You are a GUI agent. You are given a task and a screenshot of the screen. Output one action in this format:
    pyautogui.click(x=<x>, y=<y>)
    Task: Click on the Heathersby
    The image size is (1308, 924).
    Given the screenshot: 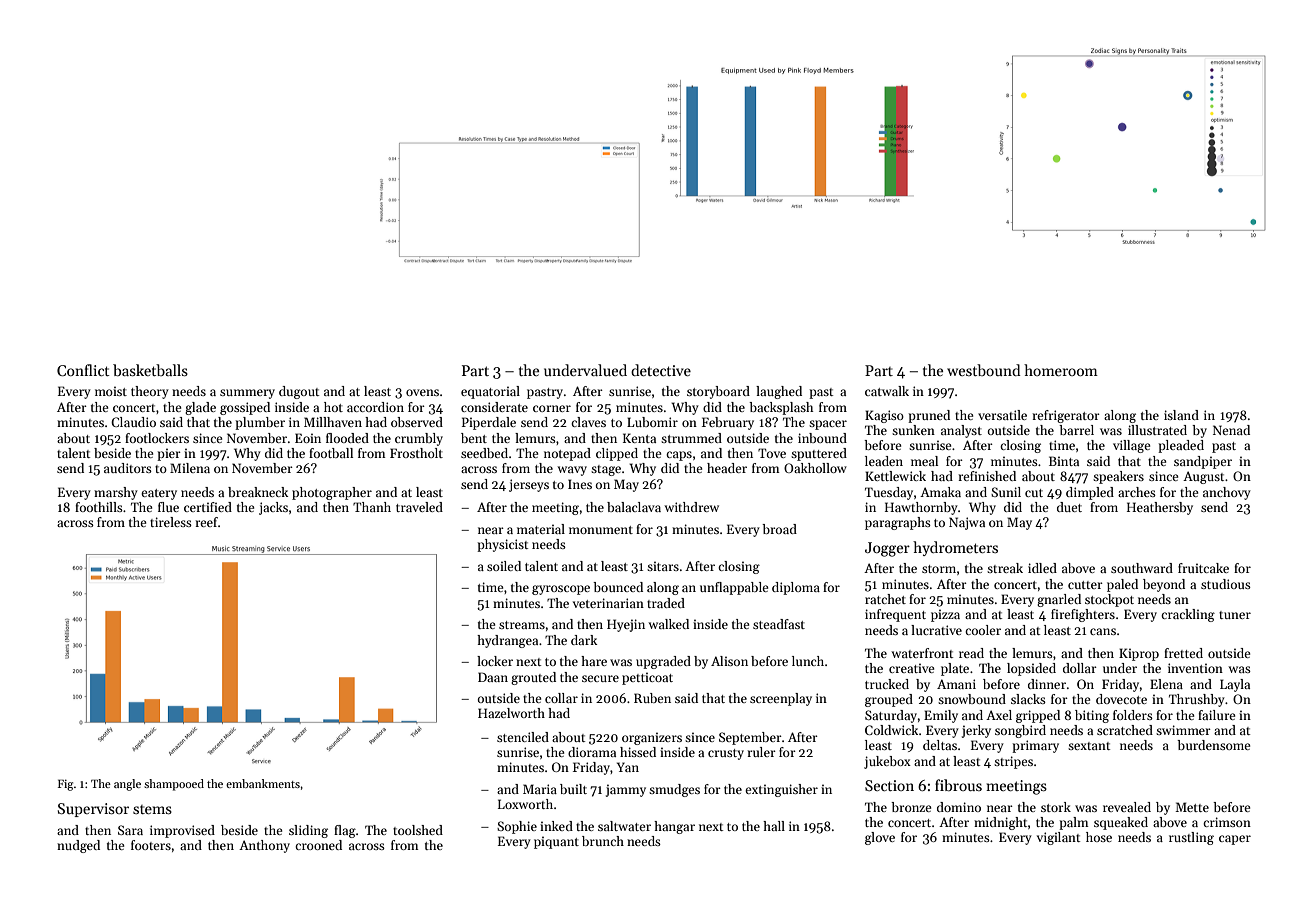 What is the action you would take?
    pyautogui.click(x=1160, y=508)
